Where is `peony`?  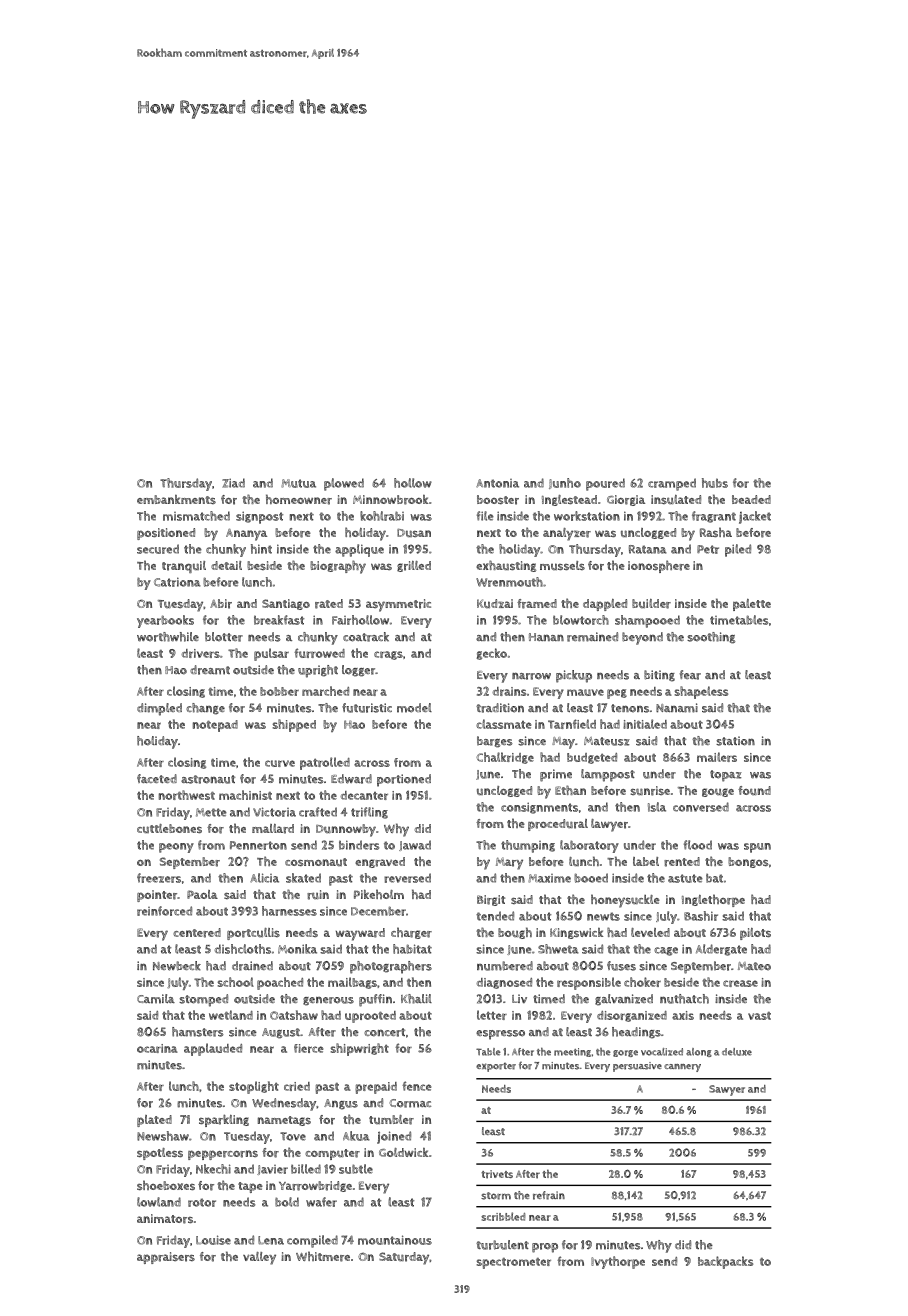
peony is located at coordinates (176, 848).
